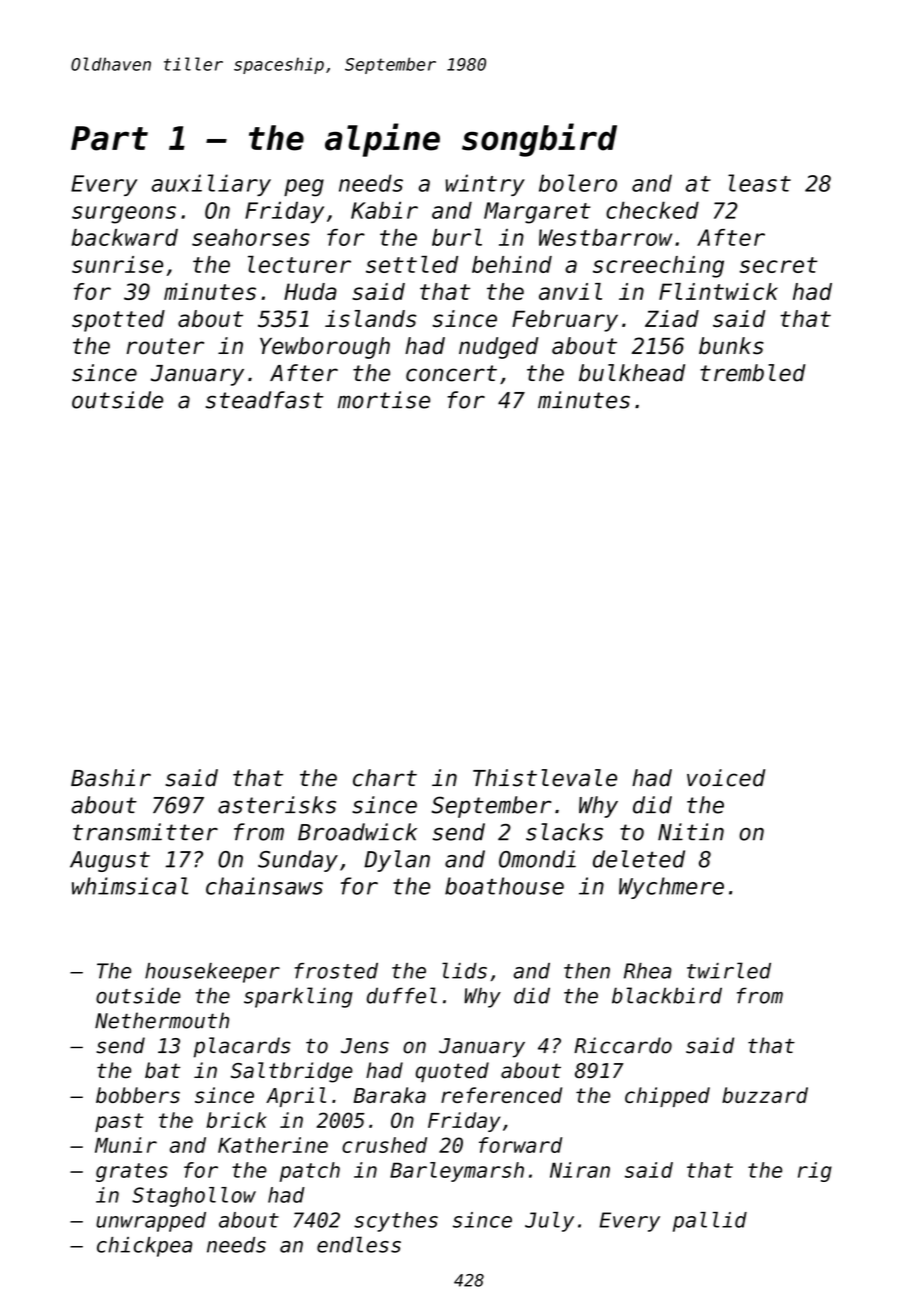 Image resolution: width=908 pixels, height=1316 pixels. What do you see at coordinates (144, 1247) in the page?
I see `chickpea` at bounding box center [144, 1247].
